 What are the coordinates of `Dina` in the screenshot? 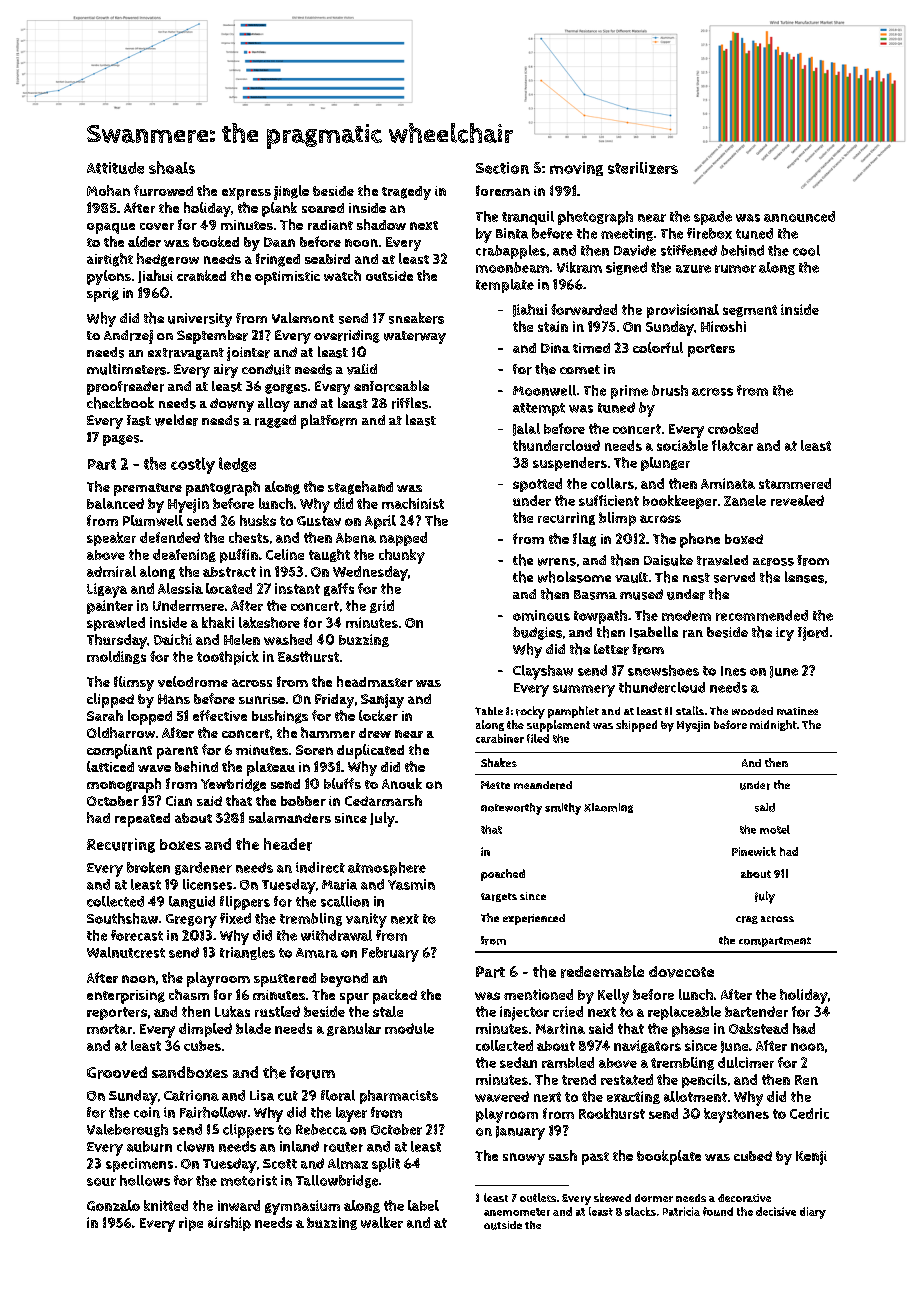 It's located at (555, 348).
